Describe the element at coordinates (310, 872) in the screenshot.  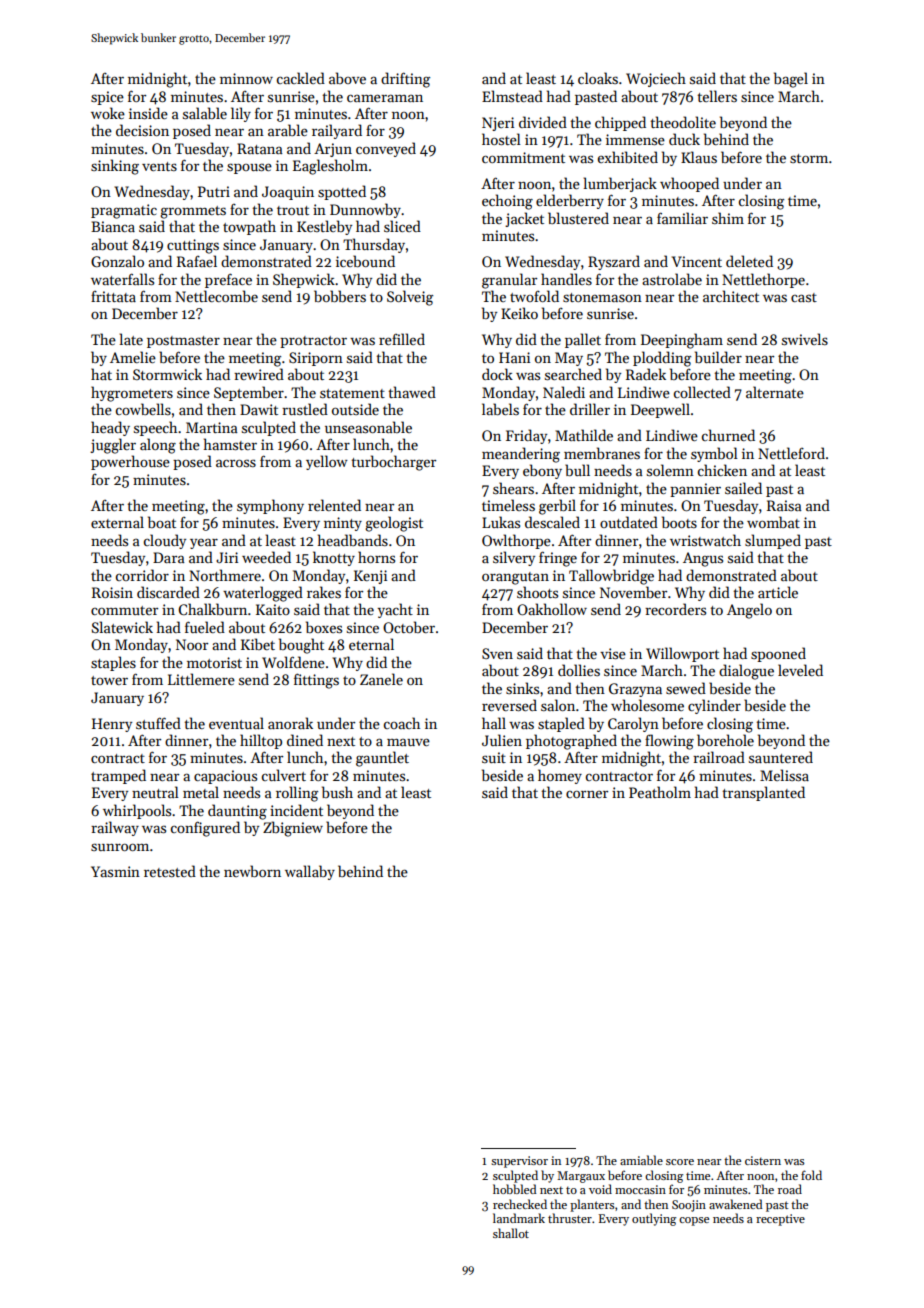
I see `wallaby` at that location.
